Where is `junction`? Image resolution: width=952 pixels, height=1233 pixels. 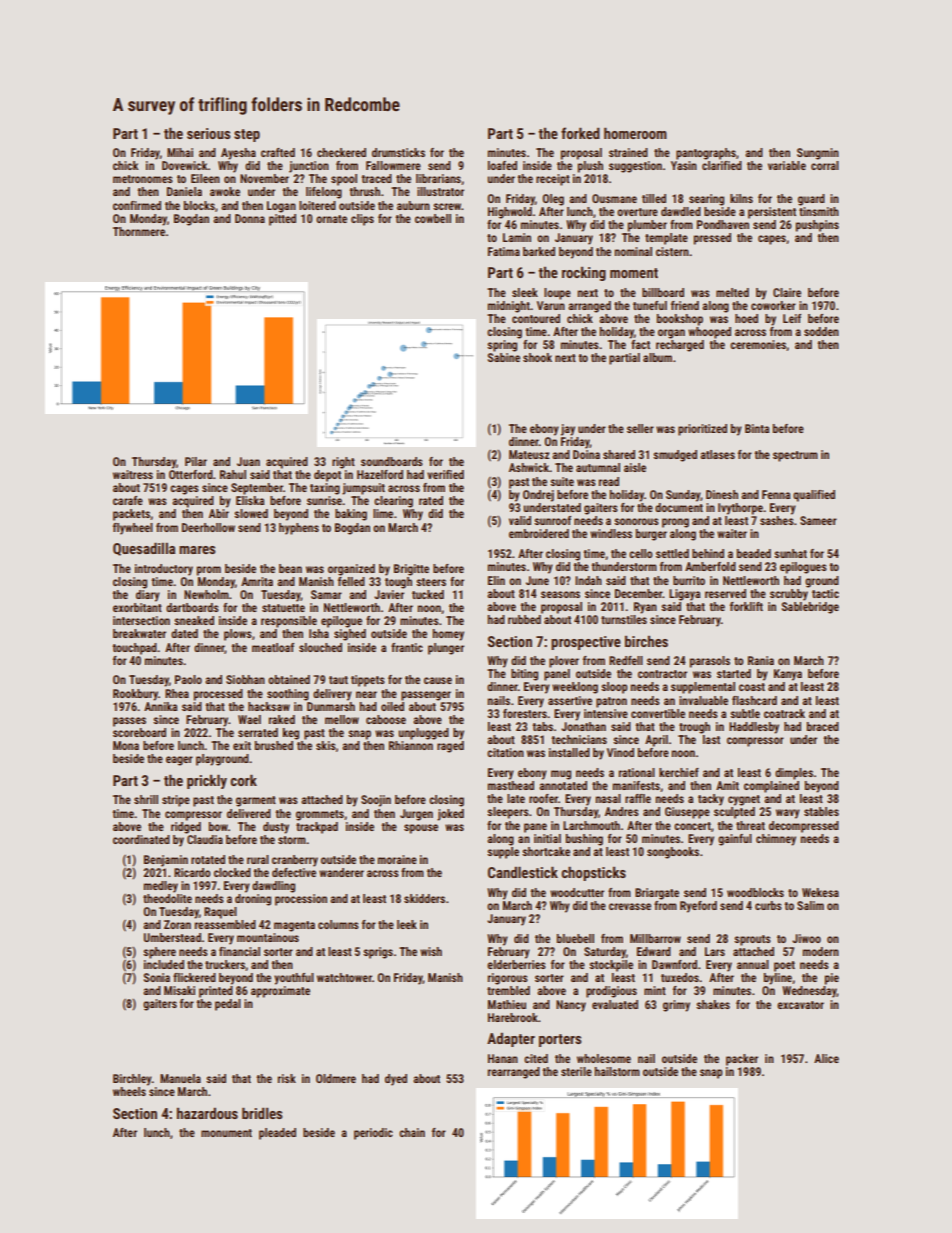
junction is located at coordinates (309, 167).
